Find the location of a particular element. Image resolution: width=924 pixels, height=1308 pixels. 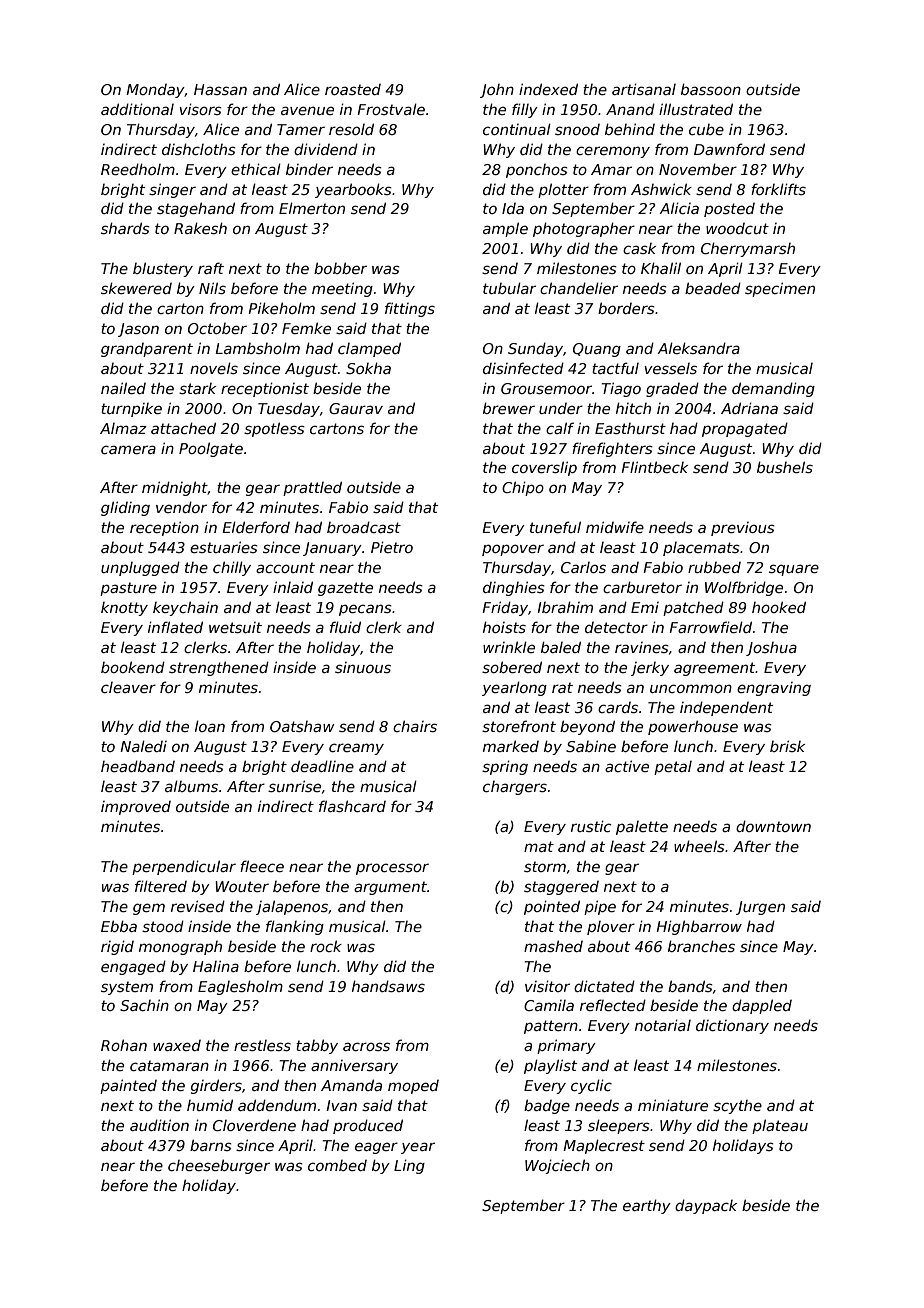

Wojciech is located at coordinates (557, 1166).
